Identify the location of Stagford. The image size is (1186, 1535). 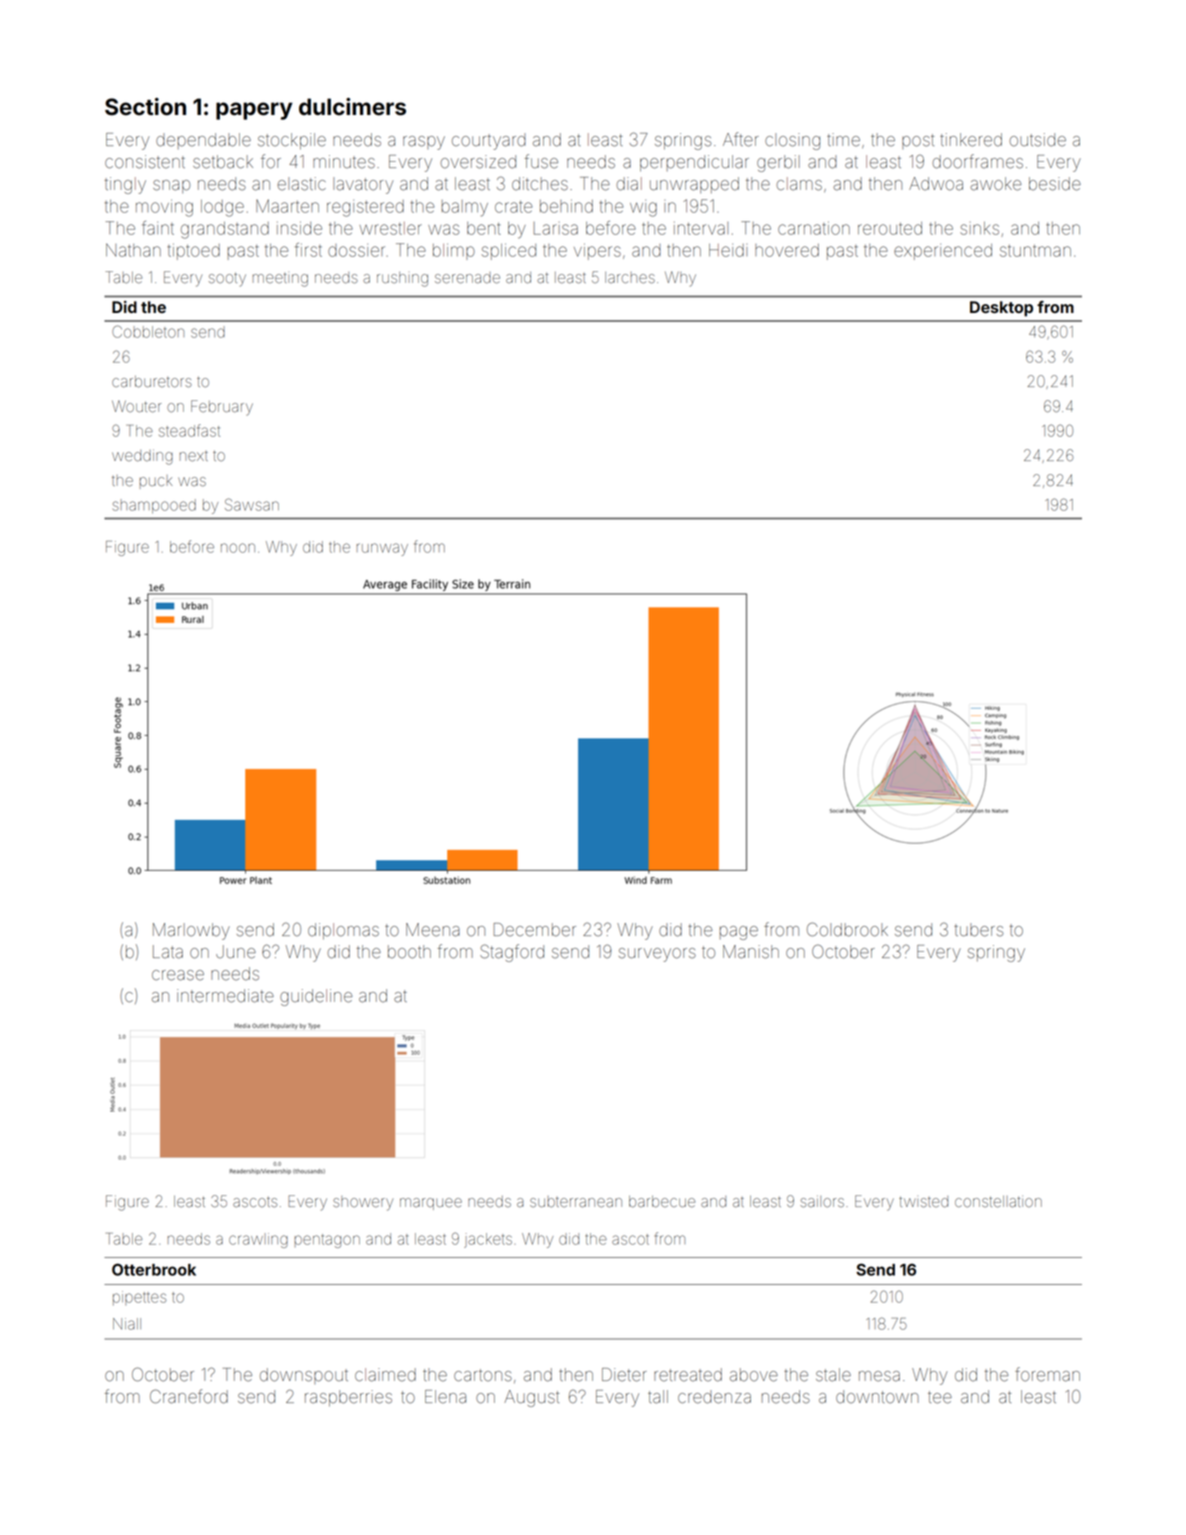
(512, 953).
